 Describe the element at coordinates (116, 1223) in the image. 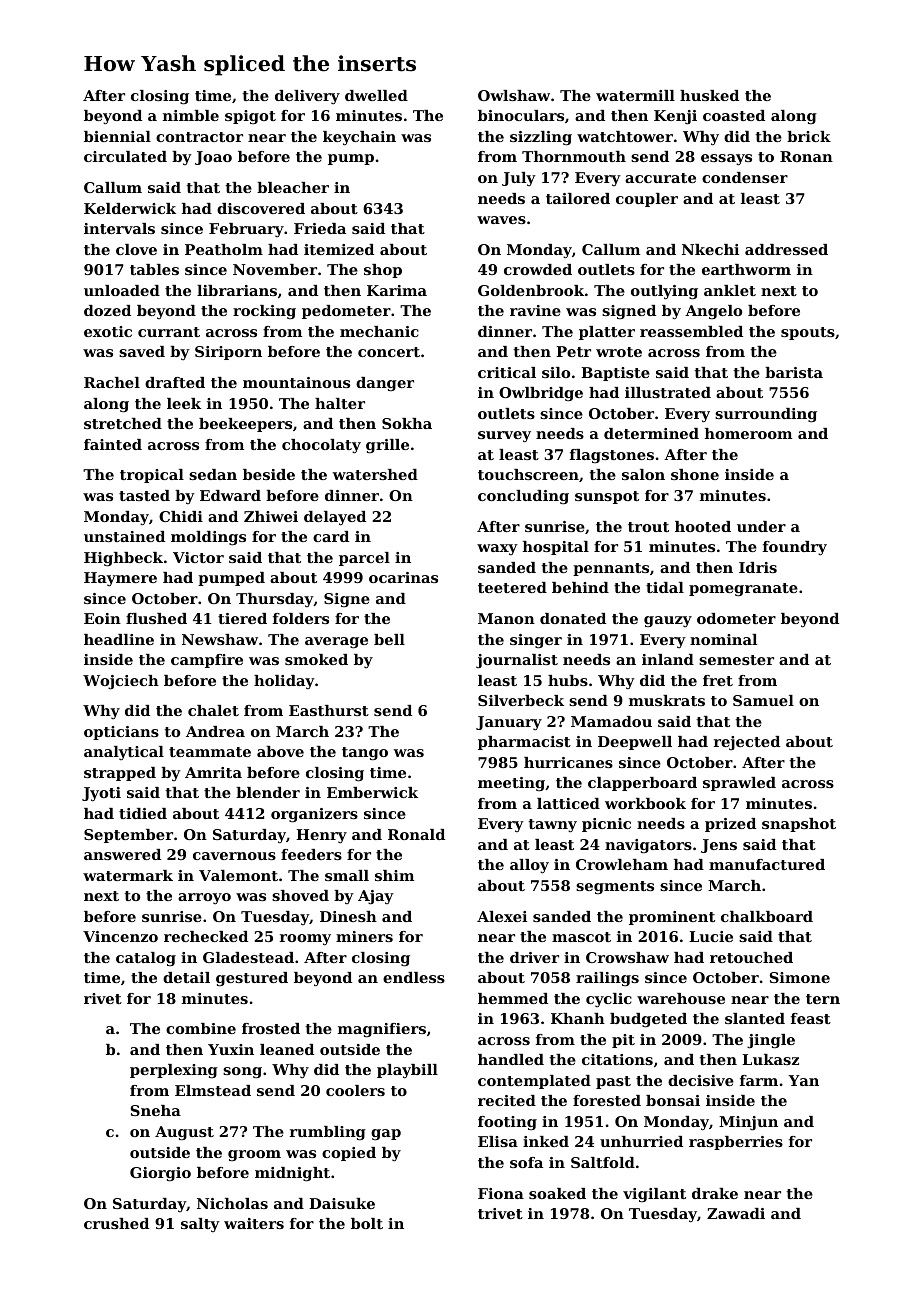

I see `crushed` at that location.
